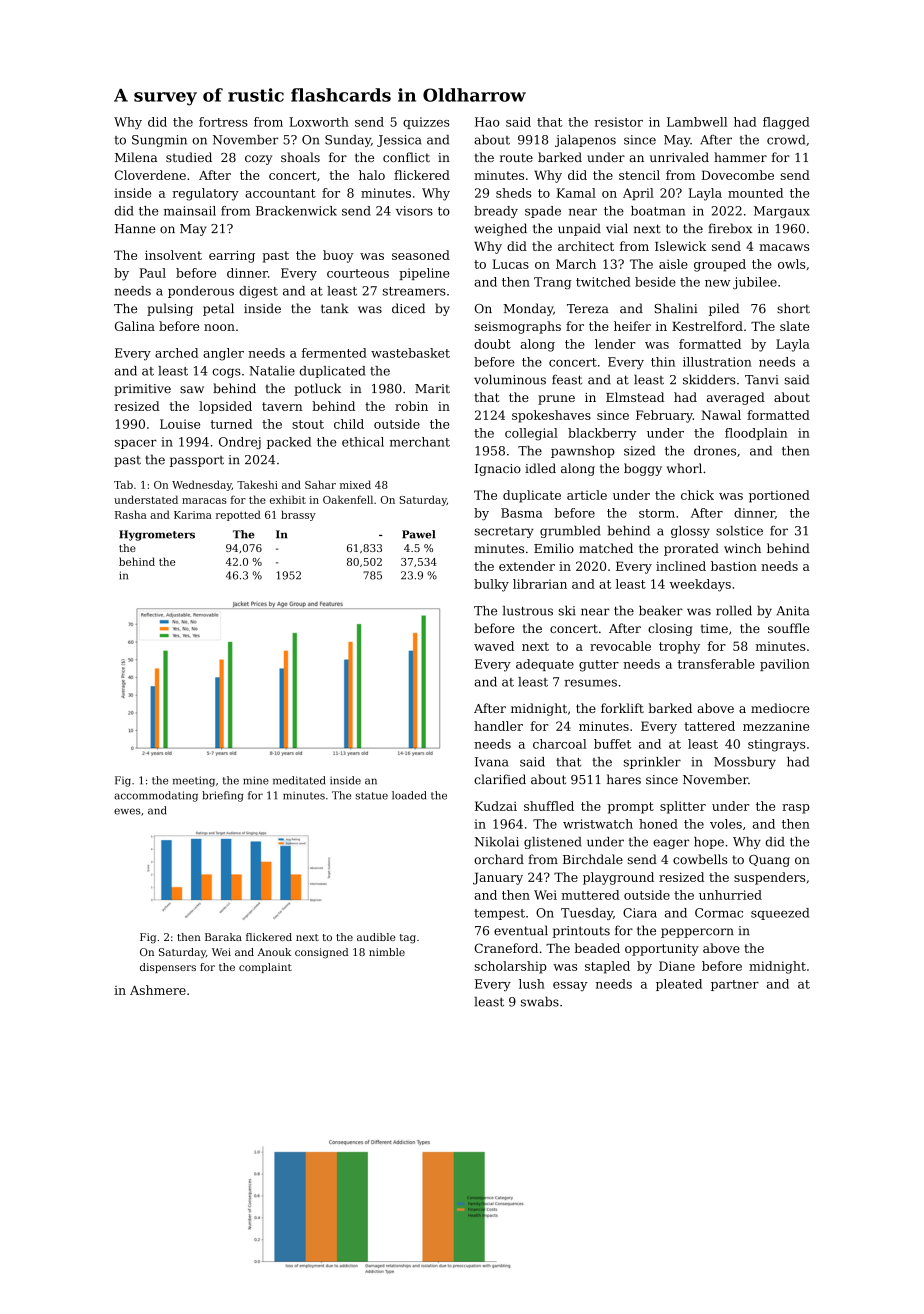  I want to click on waved, so click(494, 646).
